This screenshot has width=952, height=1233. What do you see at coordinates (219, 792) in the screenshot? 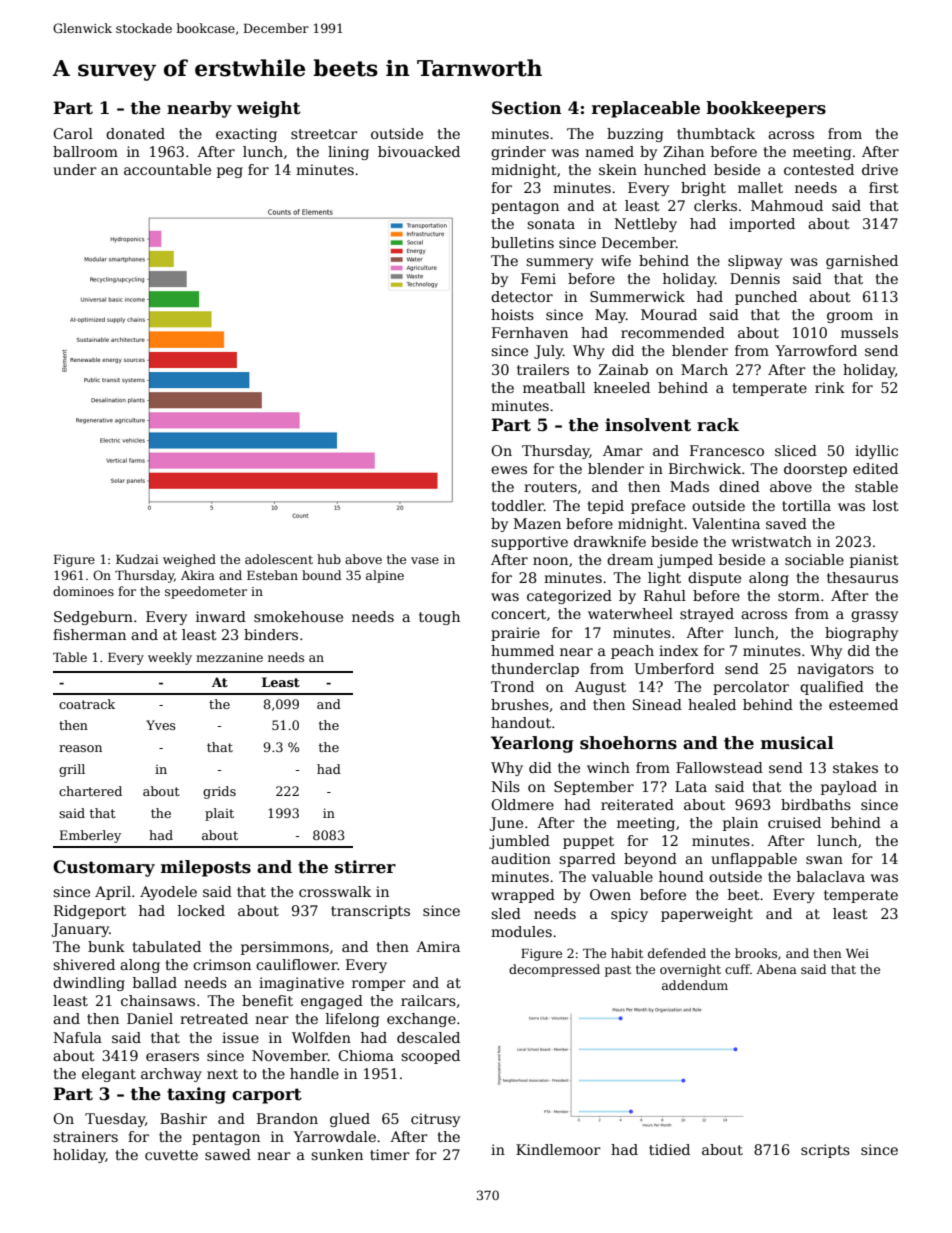
I see `grids` at bounding box center [219, 792].
